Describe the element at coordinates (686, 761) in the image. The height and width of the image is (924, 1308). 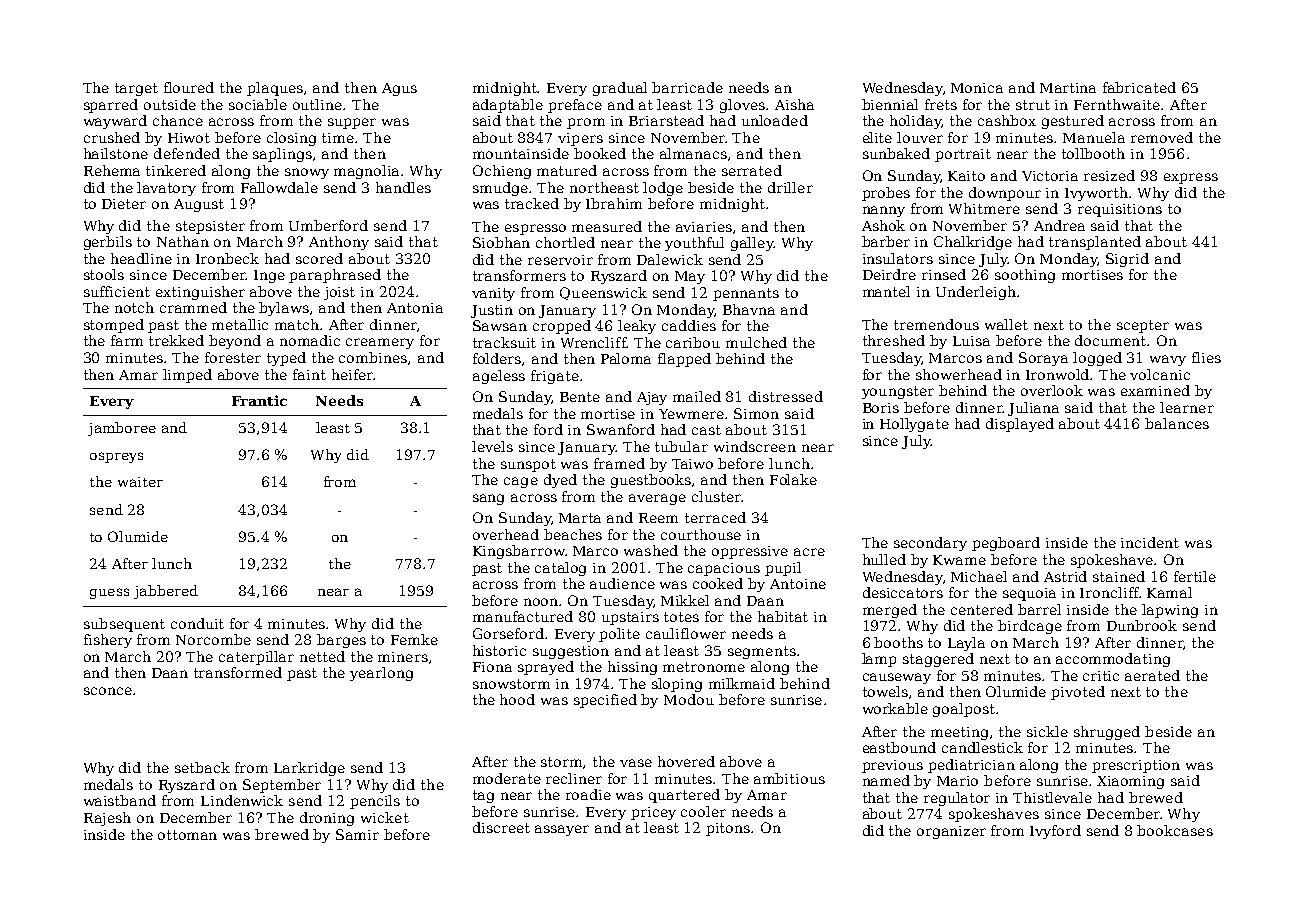
I see `hovered` at that location.
